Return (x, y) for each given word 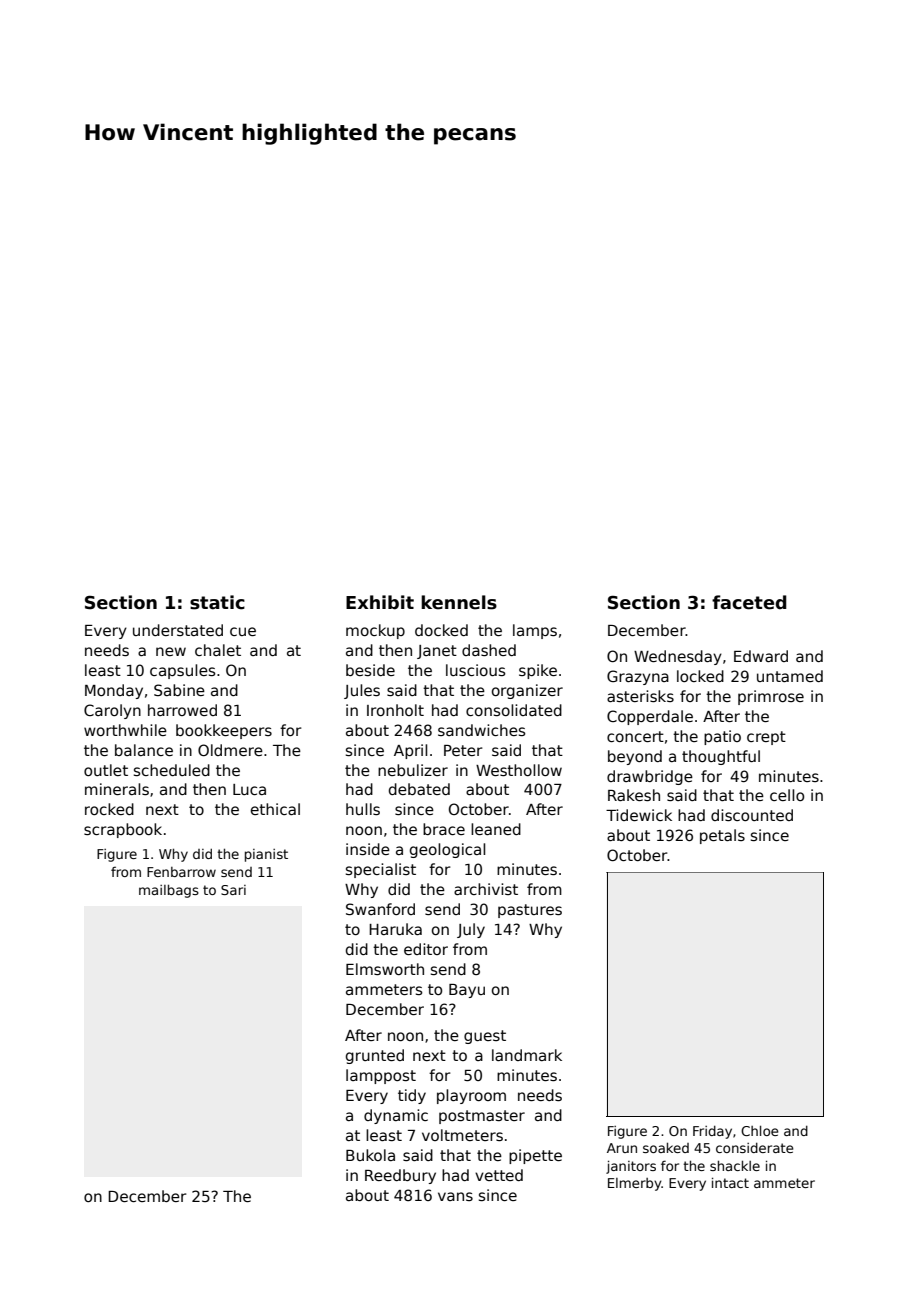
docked (441, 630)
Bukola (370, 1155)
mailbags (169, 891)
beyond (635, 757)
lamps (535, 631)
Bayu (467, 991)
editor (426, 949)
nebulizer (413, 770)
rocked (109, 809)
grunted (375, 1056)
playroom (471, 1096)
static (217, 602)
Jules (362, 691)
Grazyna (638, 677)
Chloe (760, 1131)
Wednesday (678, 657)
